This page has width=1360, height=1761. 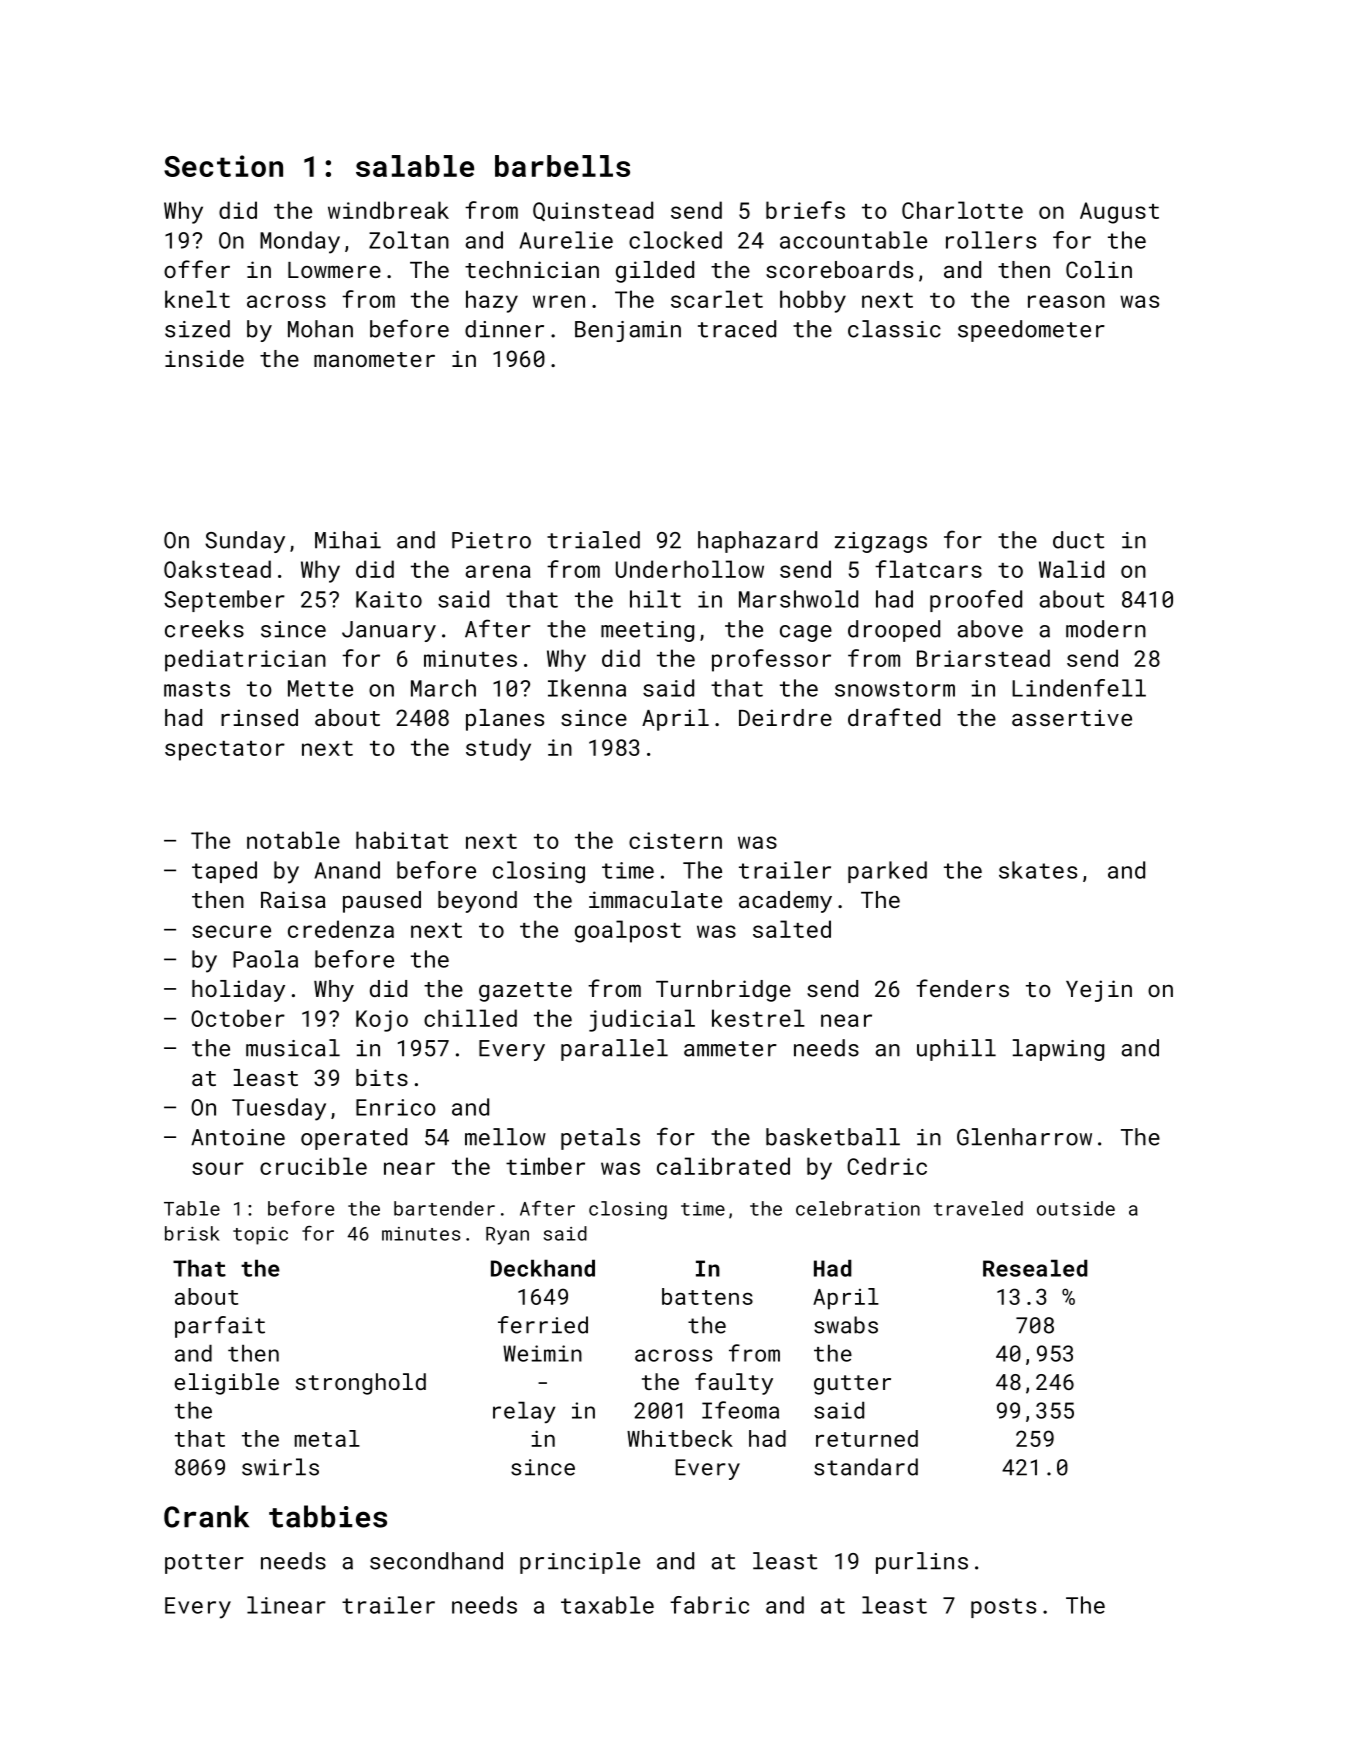 What do you see at coordinates (348, 540) in the page?
I see `Mihai` at bounding box center [348, 540].
